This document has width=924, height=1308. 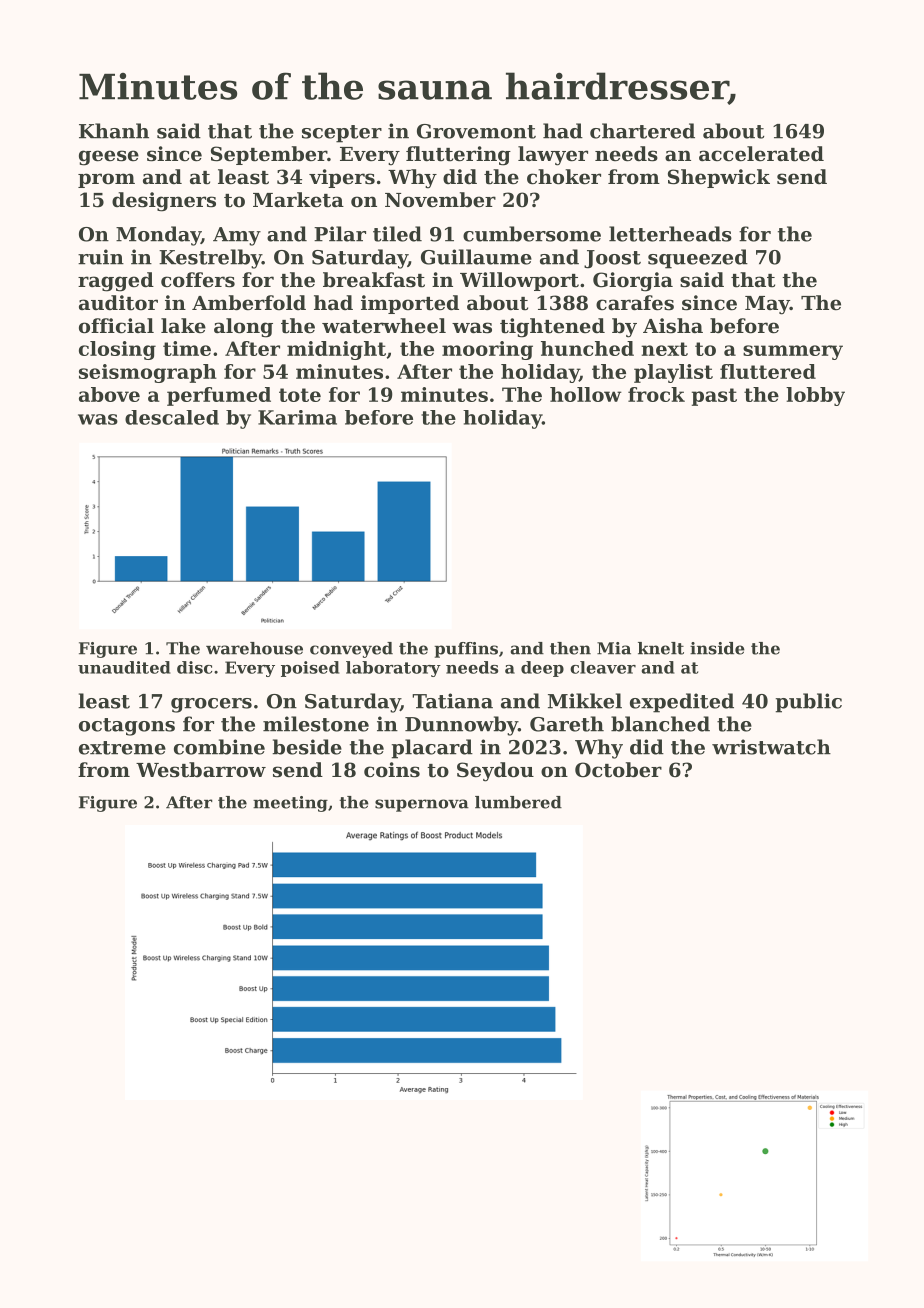 What do you see at coordinates (717, 648) in the document?
I see `inside` at bounding box center [717, 648].
